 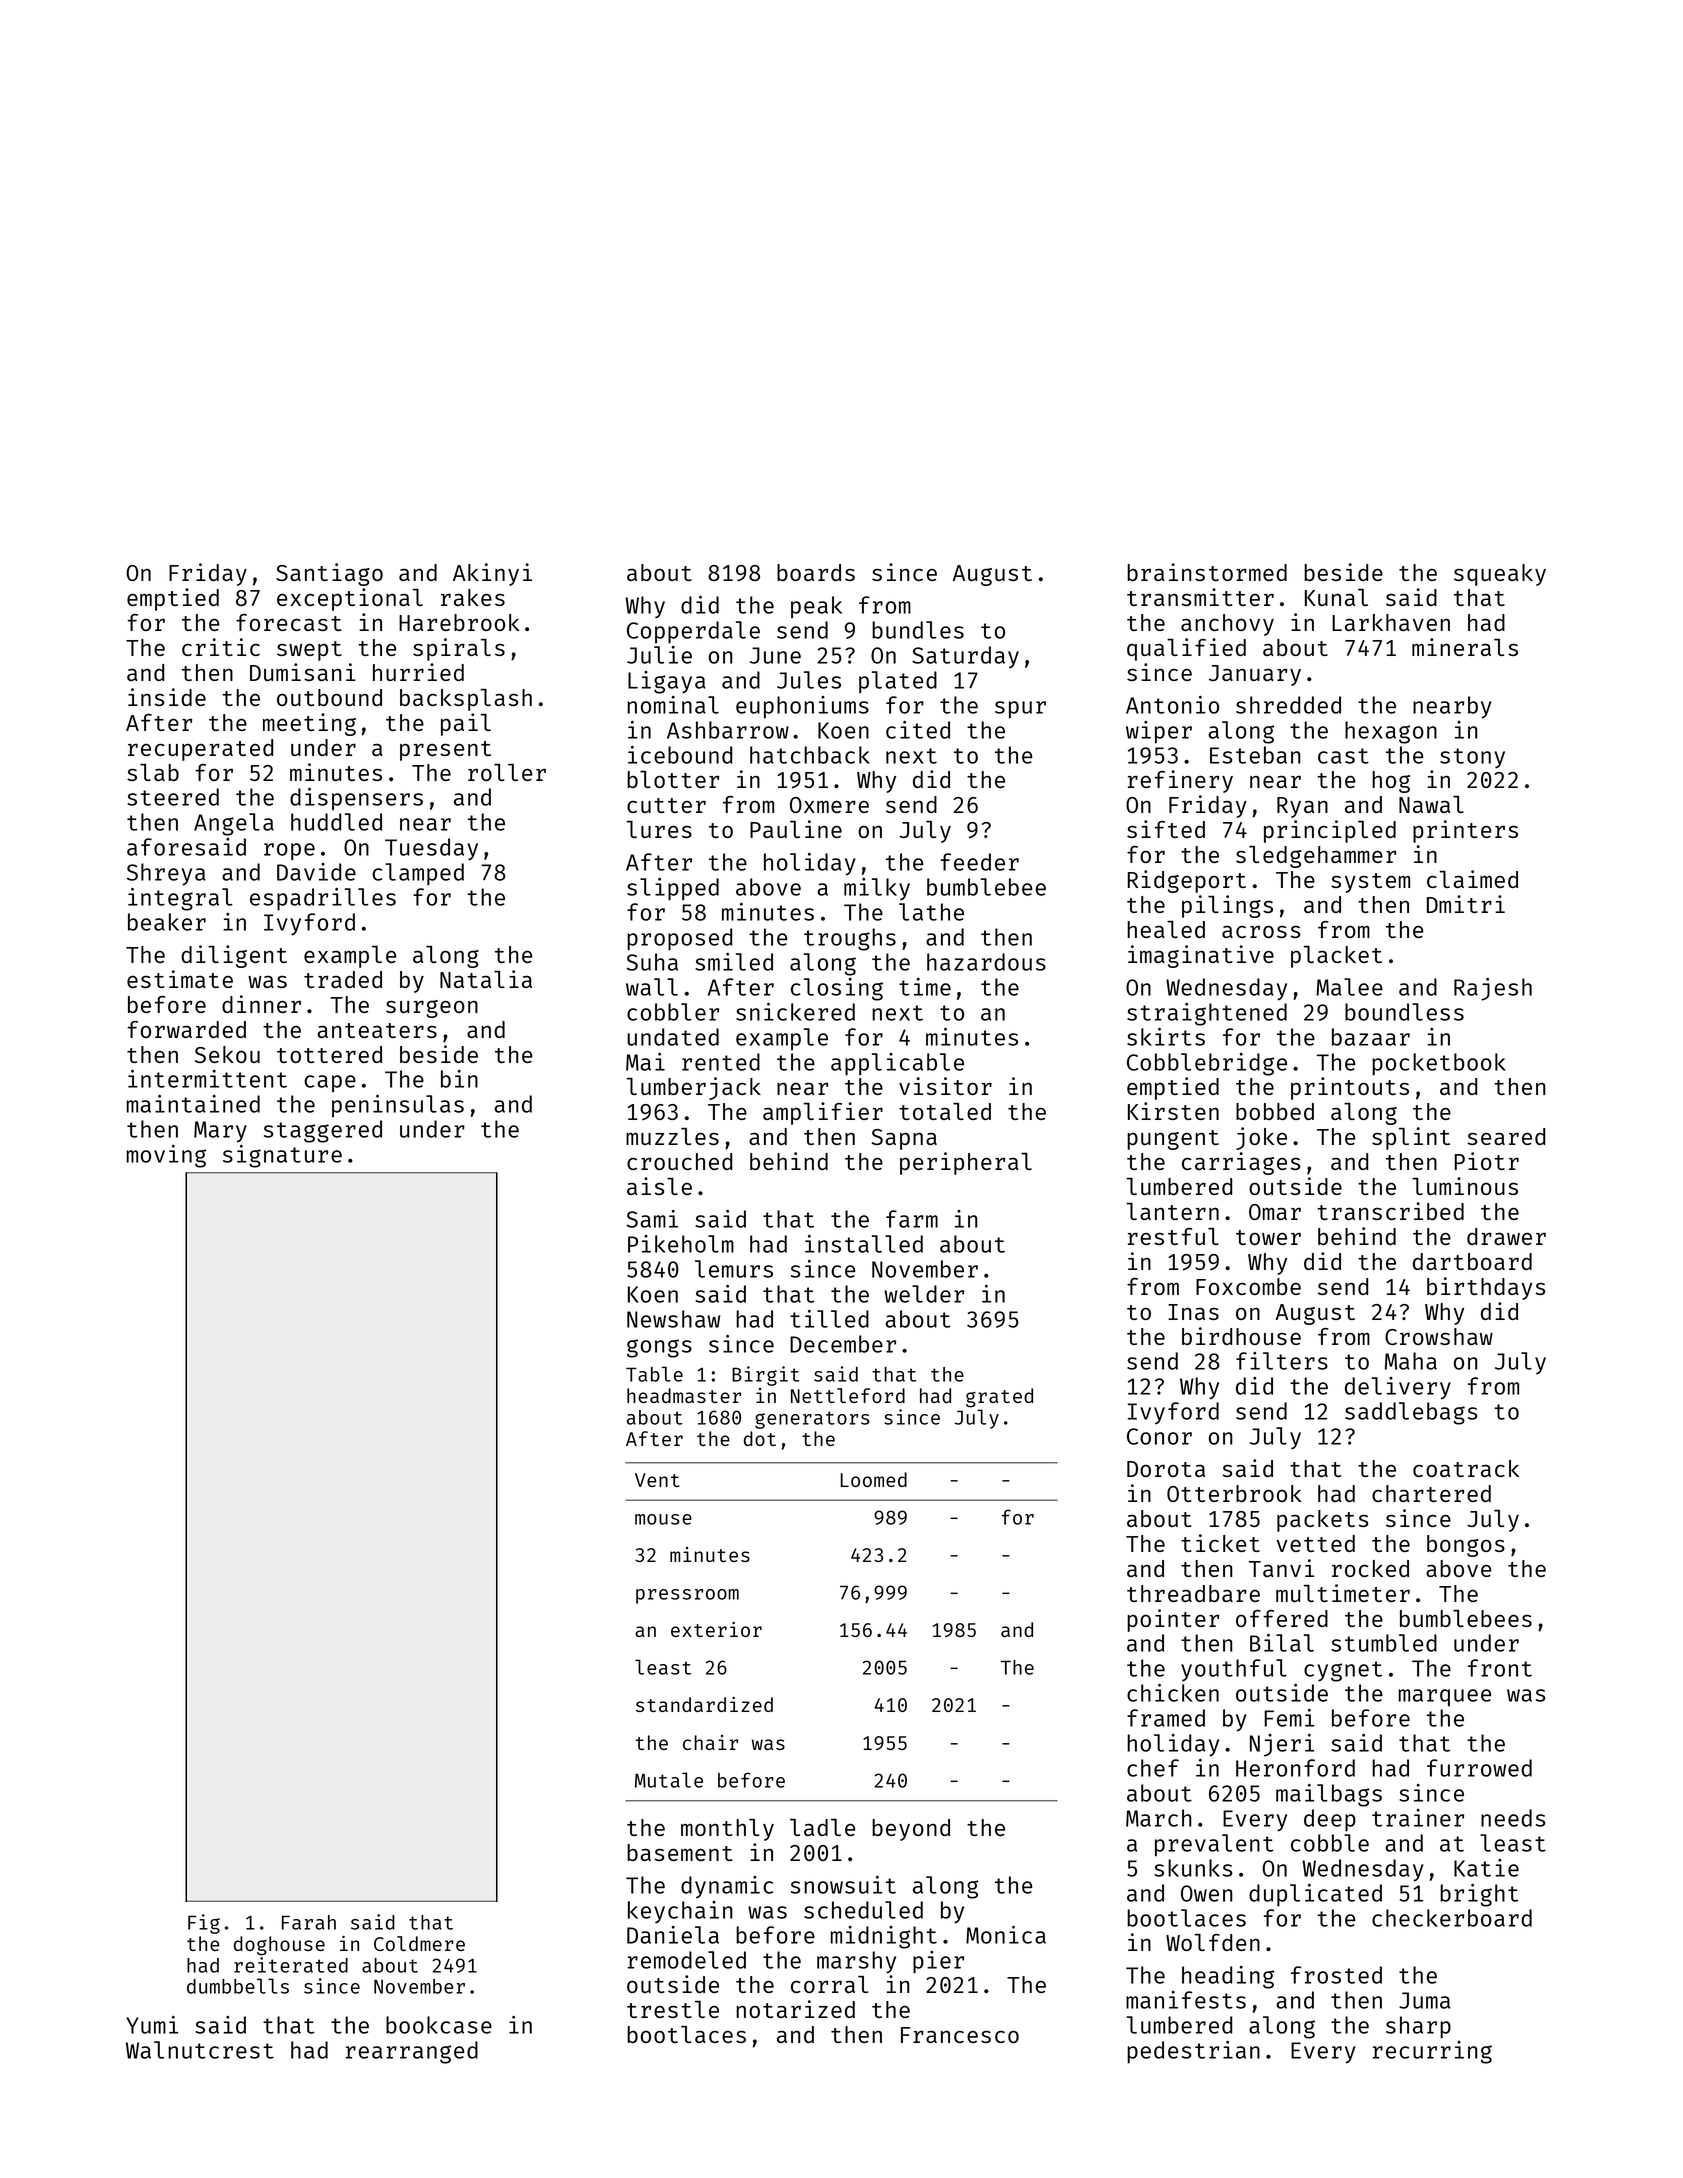 I want to click on mouse, so click(x=663, y=1519).
